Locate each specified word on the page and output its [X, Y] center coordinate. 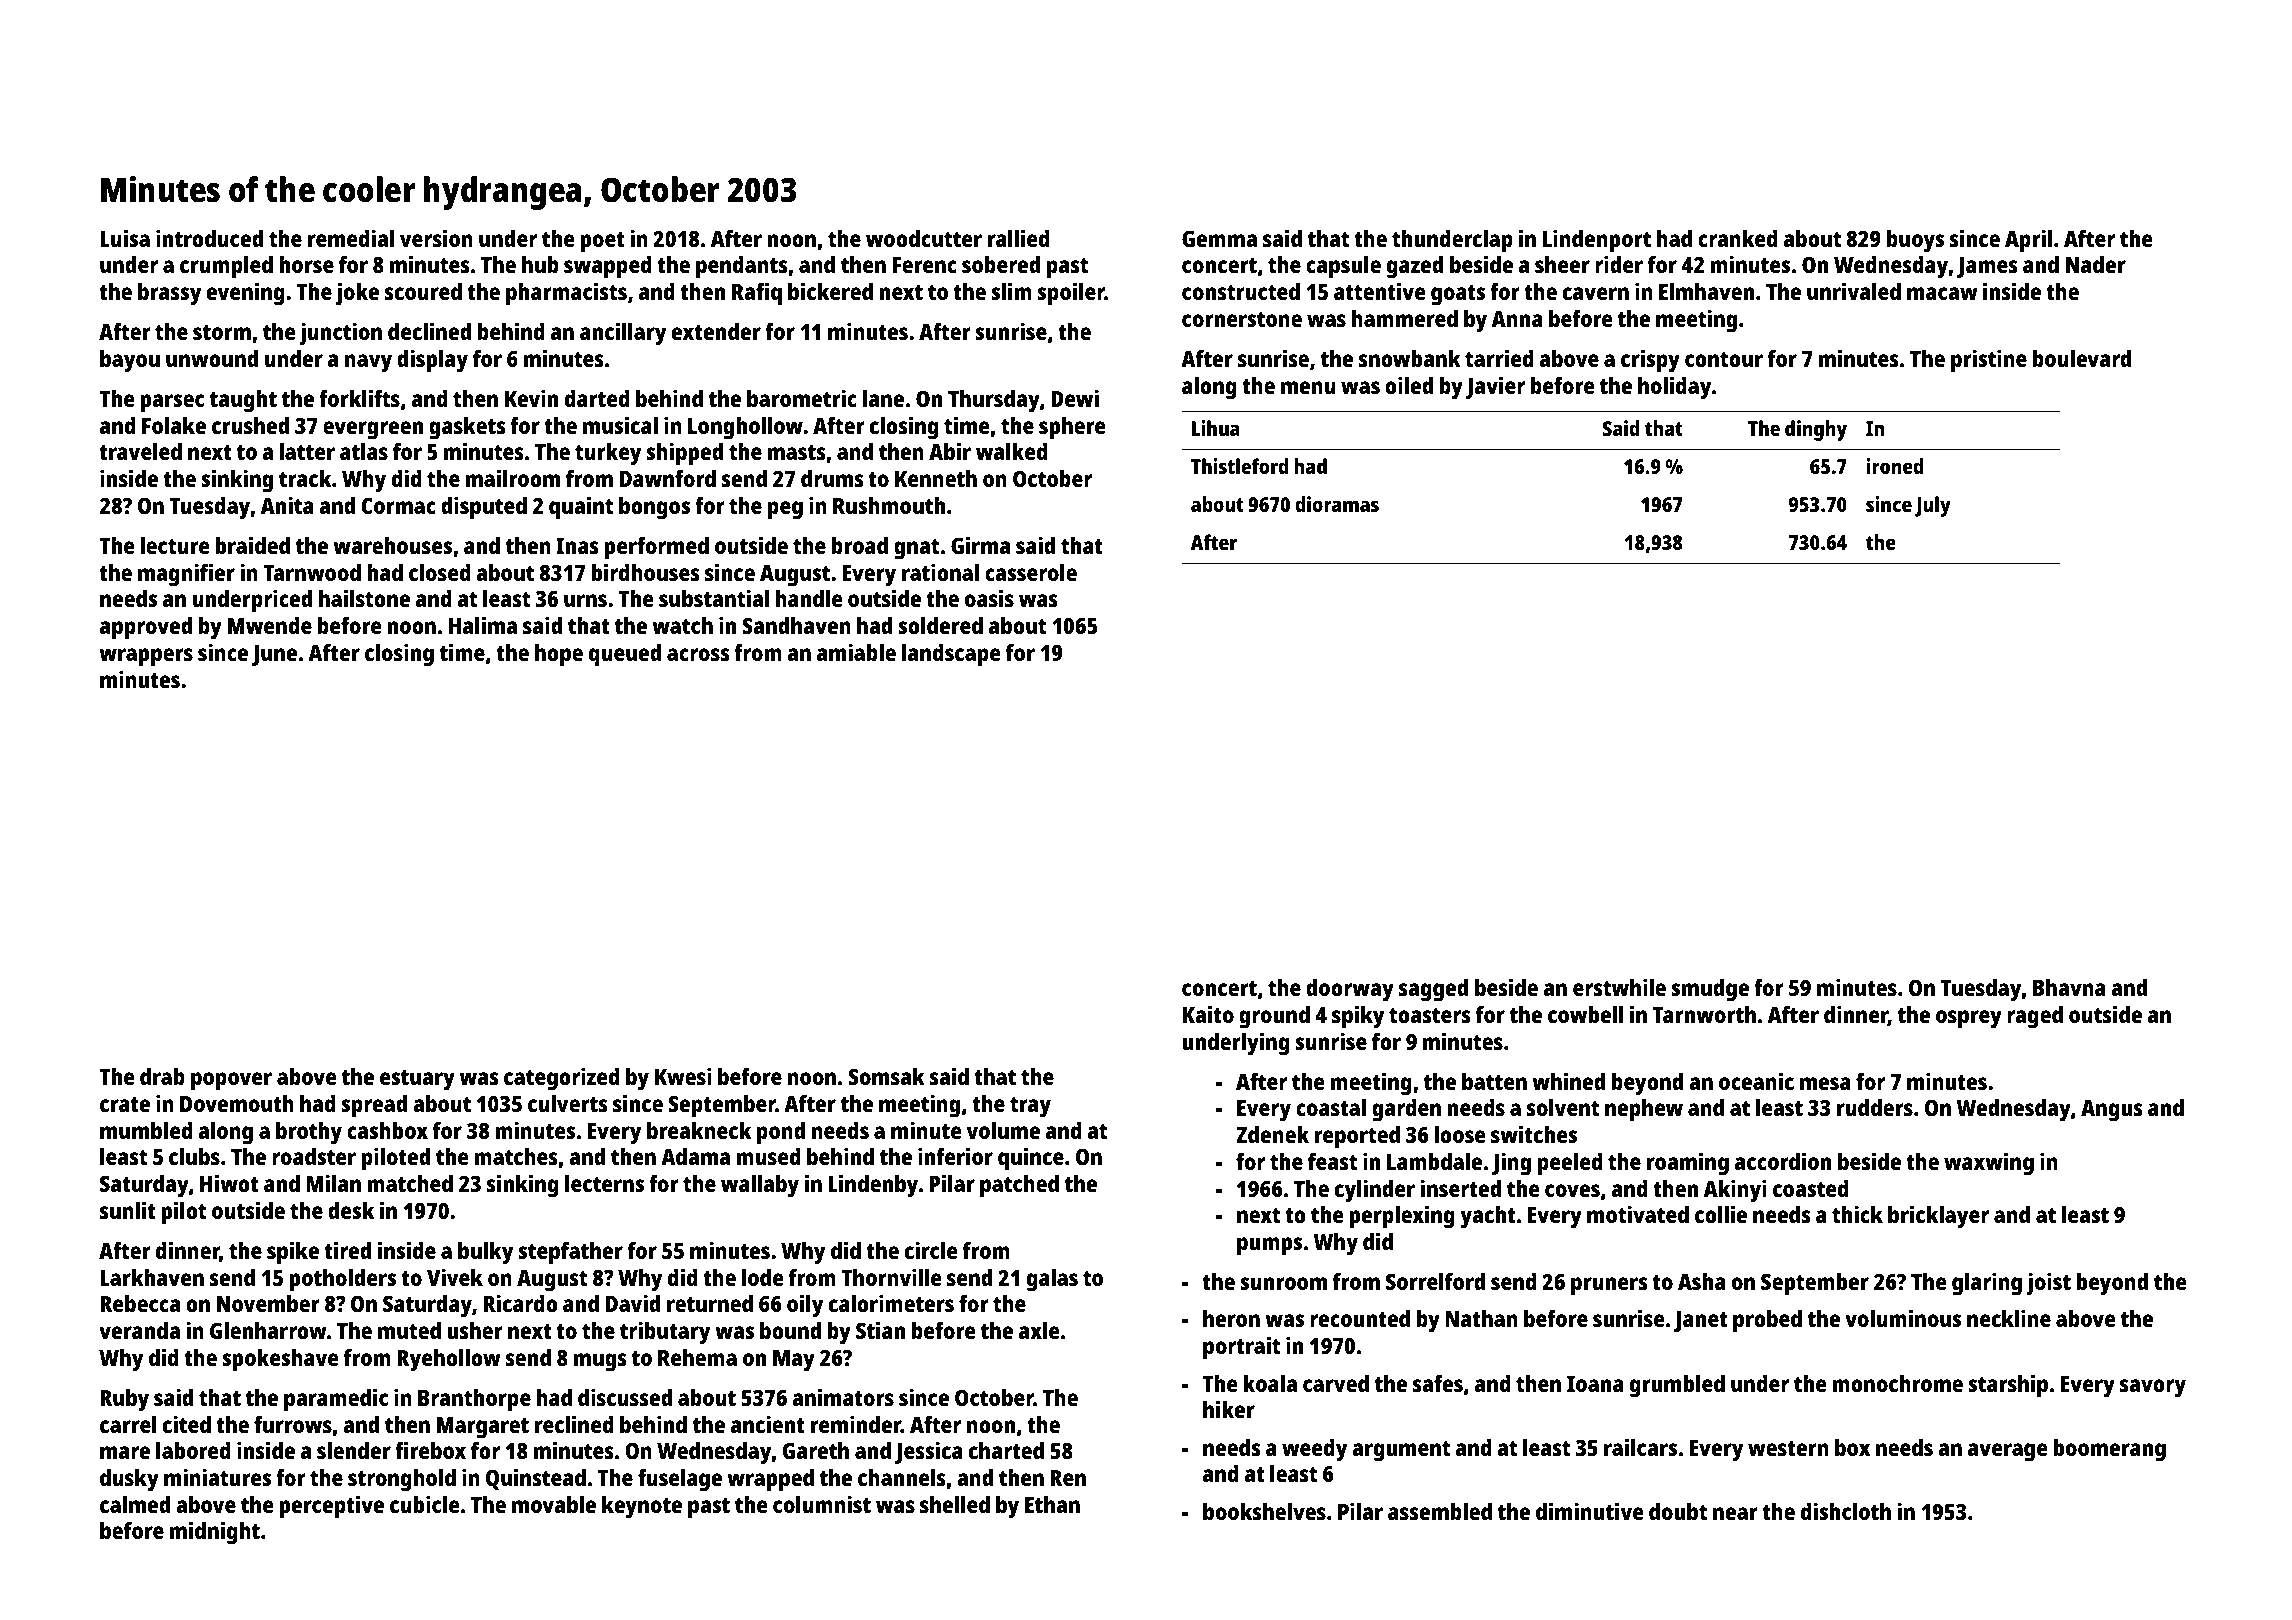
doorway [1350, 990]
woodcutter [924, 238]
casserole [1031, 572]
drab [162, 1076]
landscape [951, 655]
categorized [562, 1079]
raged [2035, 1017]
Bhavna [2069, 987]
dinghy [1816, 430]
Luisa [125, 238]
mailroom [513, 478]
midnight [215, 1533]
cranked [1738, 238]
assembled [1440, 1511]
